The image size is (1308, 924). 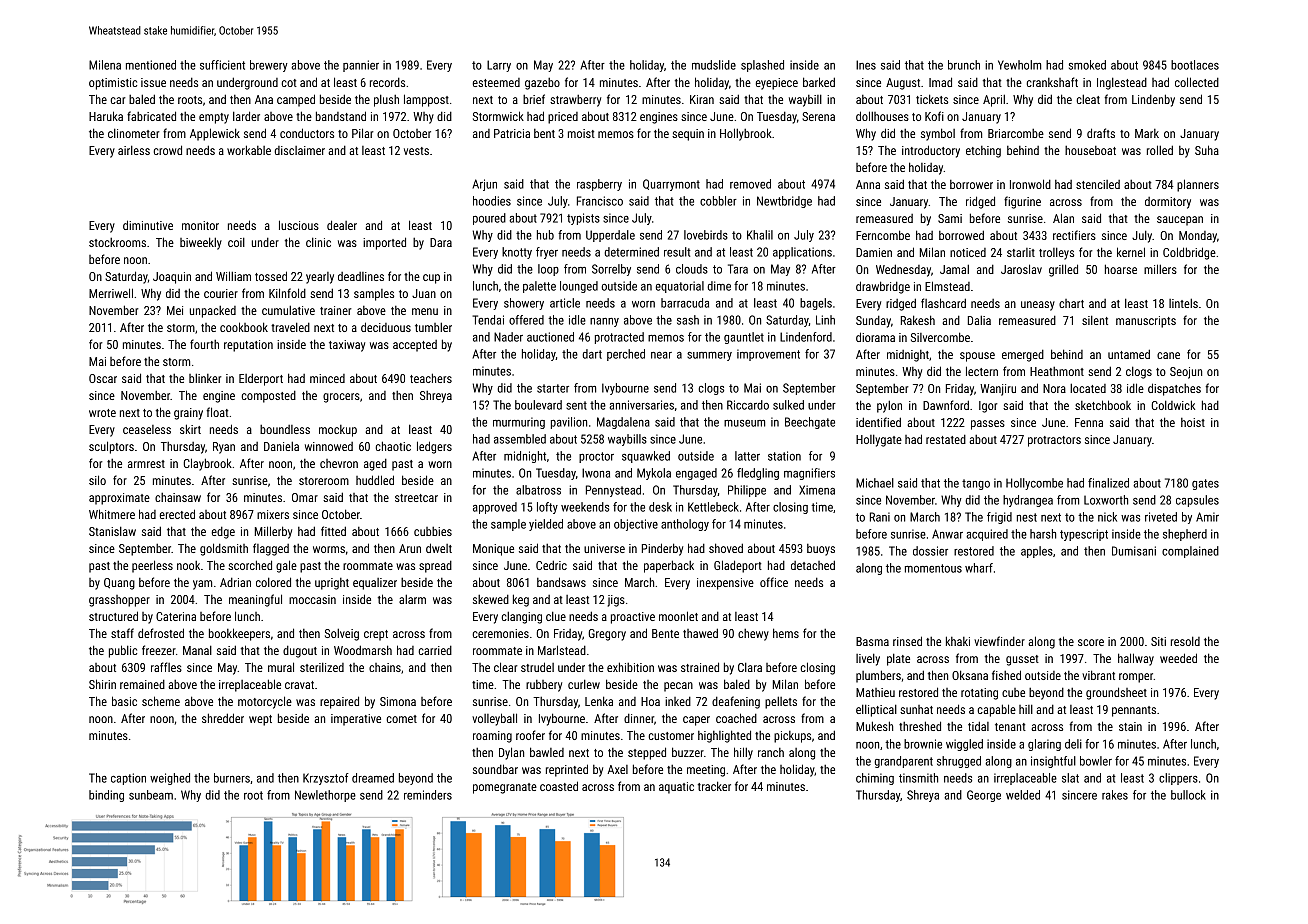 What do you see at coordinates (106, 796) in the image?
I see `binding` at bounding box center [106, 796].
